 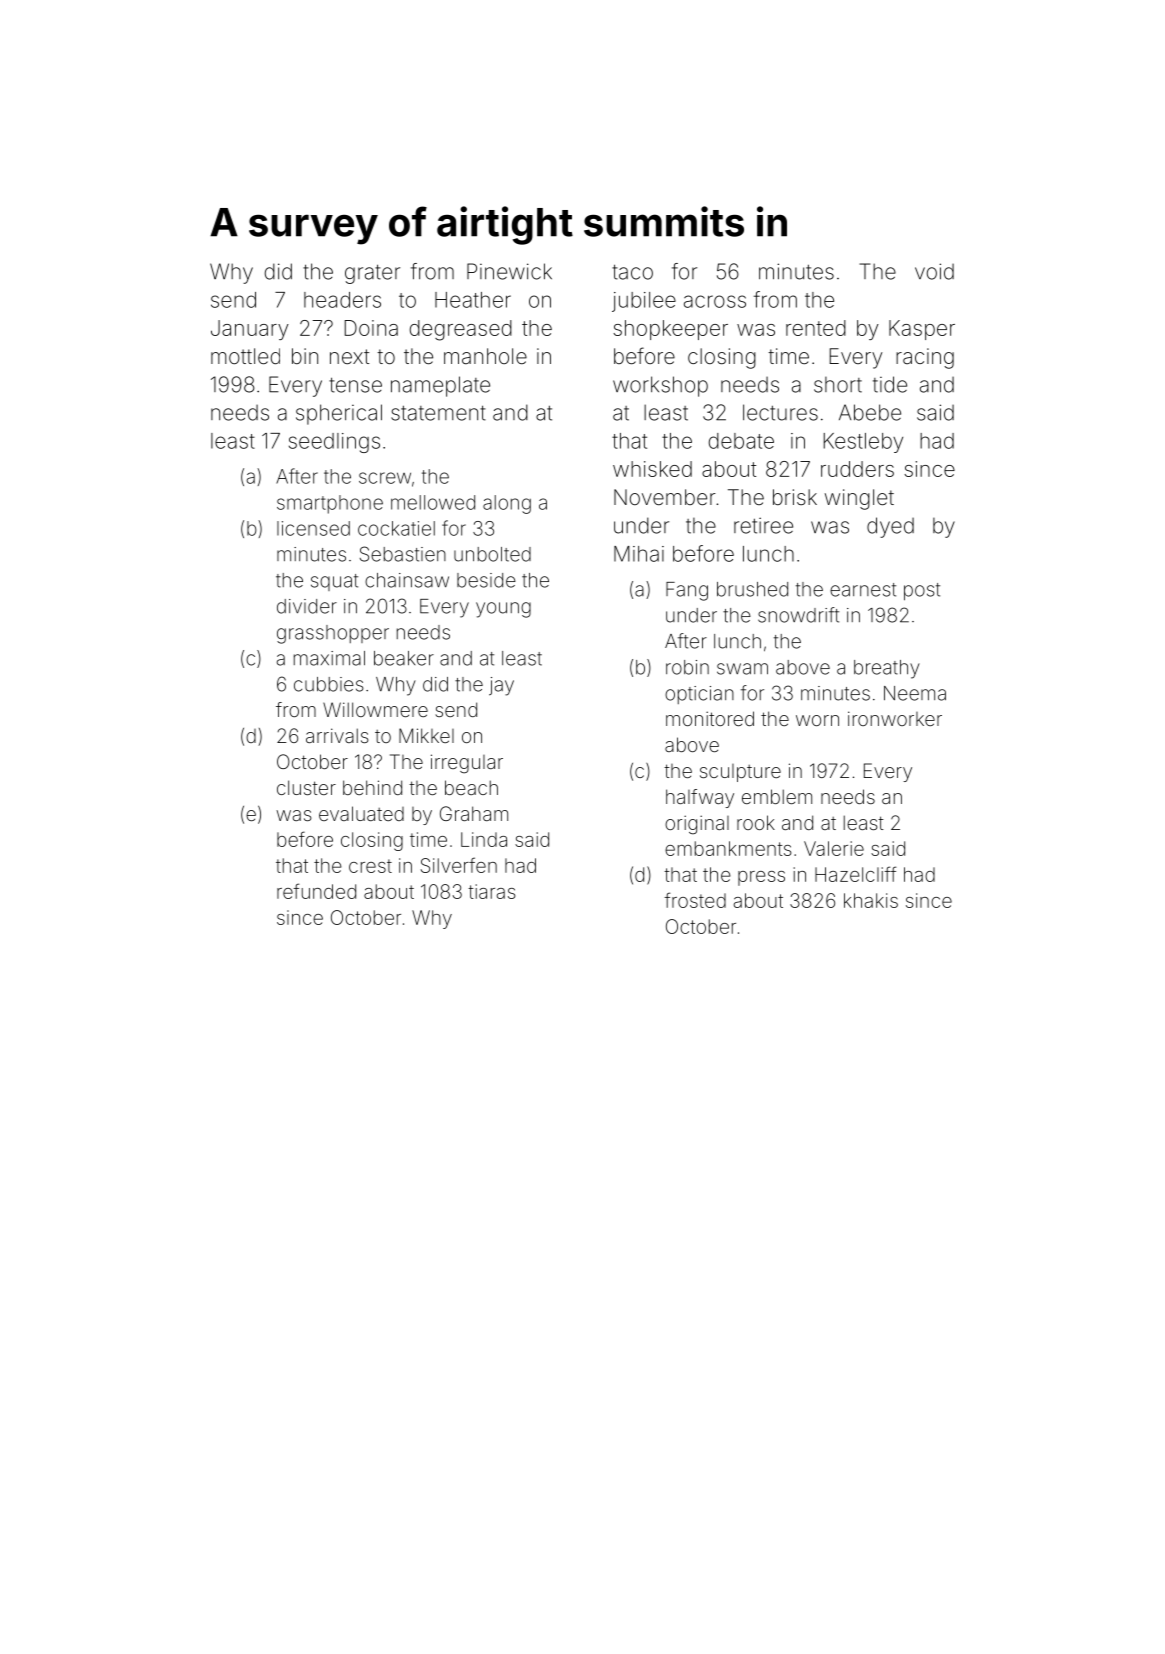 What do you see at coordinates (922, 330) in the screenshot?
I see `Kasper` at bounding box center [922, 330].
